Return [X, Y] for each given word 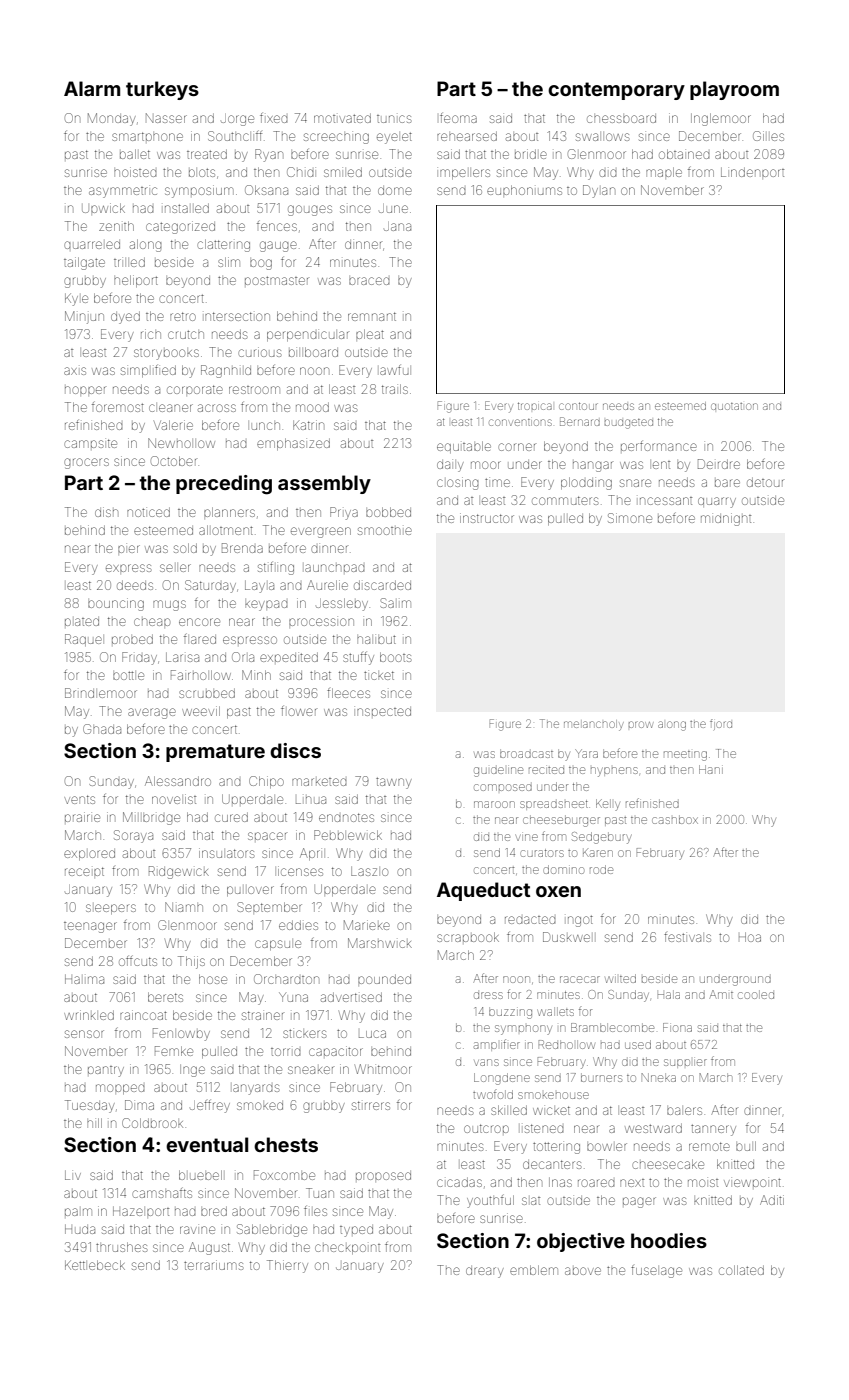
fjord [721, 724]
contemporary [616, 91]
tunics [394, 119]
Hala [669, 994]
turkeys [162, 90]
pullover [250, 891]
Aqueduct [483, 891]
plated [82, 621]
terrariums [213, 1265]
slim [229, 262]
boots [395, 657]
